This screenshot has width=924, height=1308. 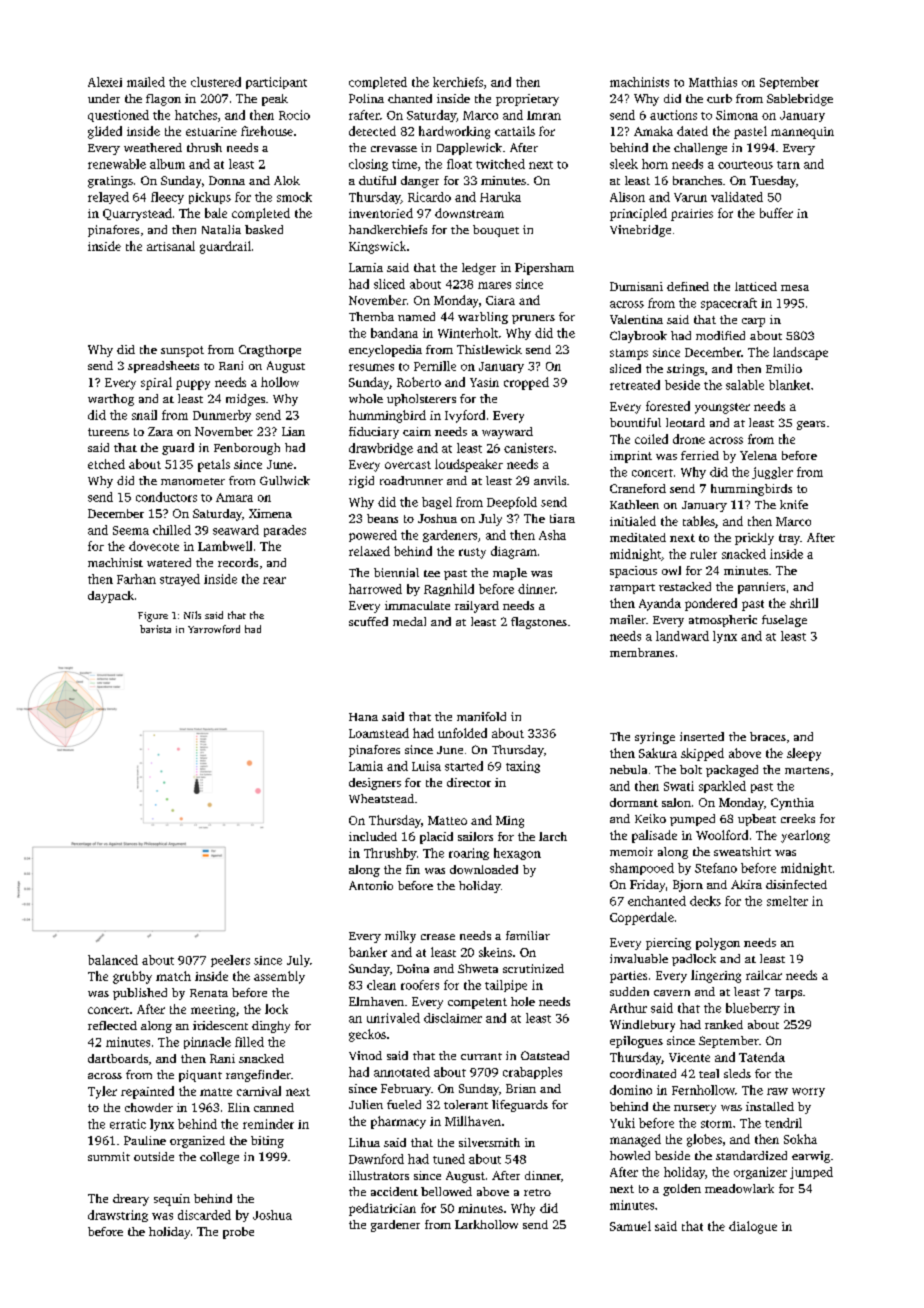 I want to click on spacious, so click(x=633, y=572).
